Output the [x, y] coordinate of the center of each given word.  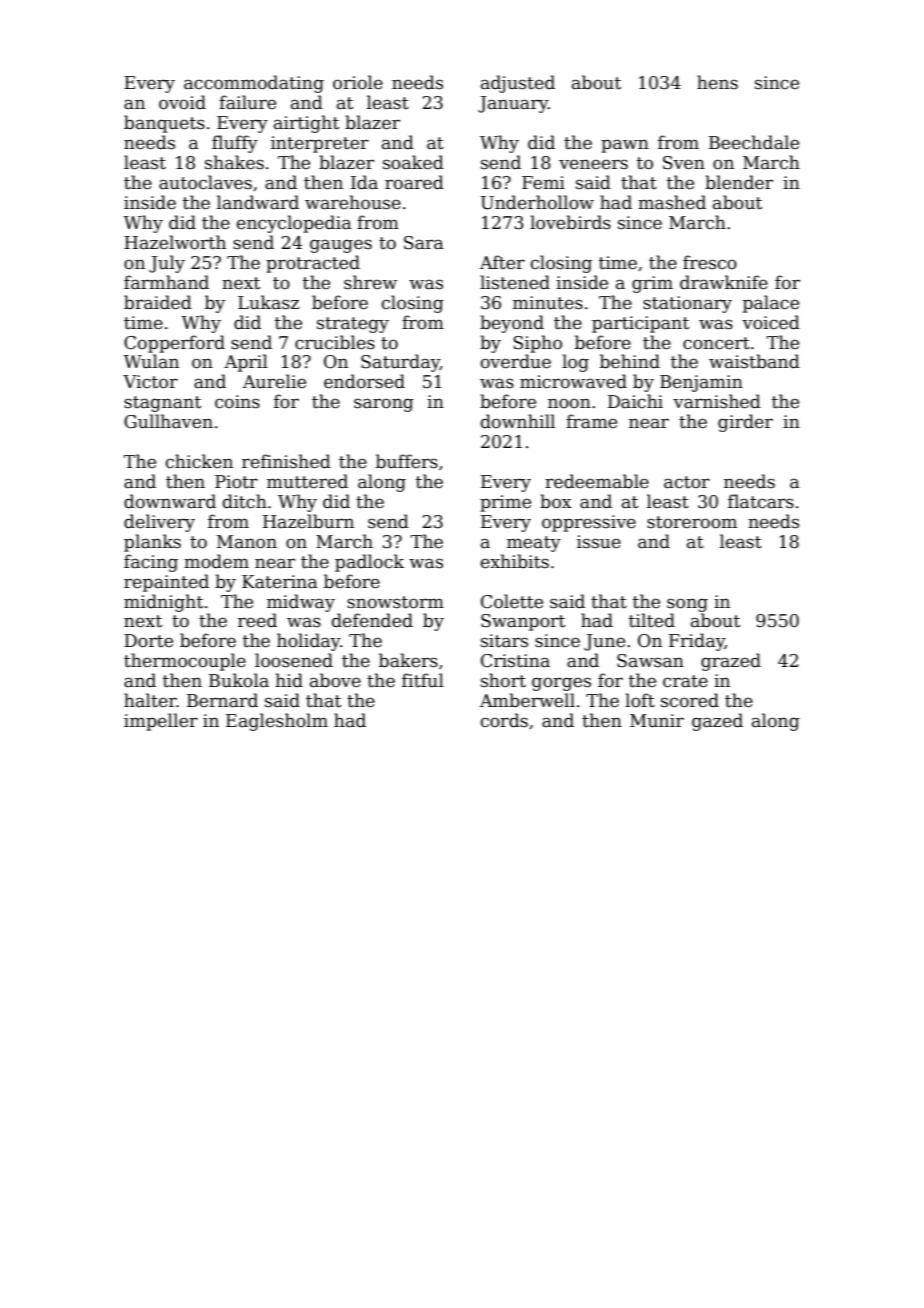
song [687, 605]
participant [640, 324]
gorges [561, 684]
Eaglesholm [277, 722]
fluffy [235, 144]
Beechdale [754, 142]
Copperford [174, 344]
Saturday [400, 363]
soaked [413, 162]
